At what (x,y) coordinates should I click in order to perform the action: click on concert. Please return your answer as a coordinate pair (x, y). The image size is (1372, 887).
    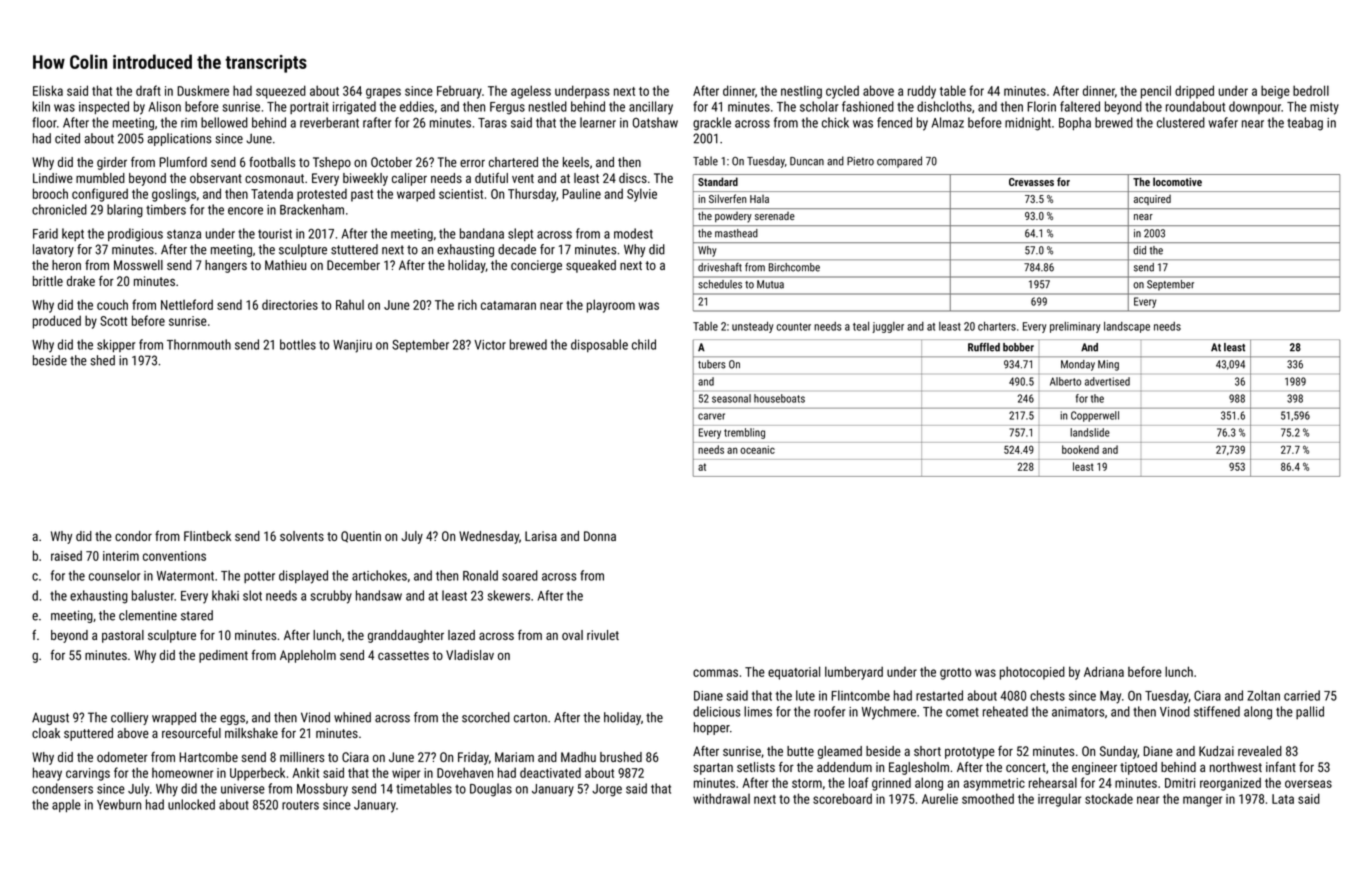
    Looking at the image, I should click on (1026, 767).
